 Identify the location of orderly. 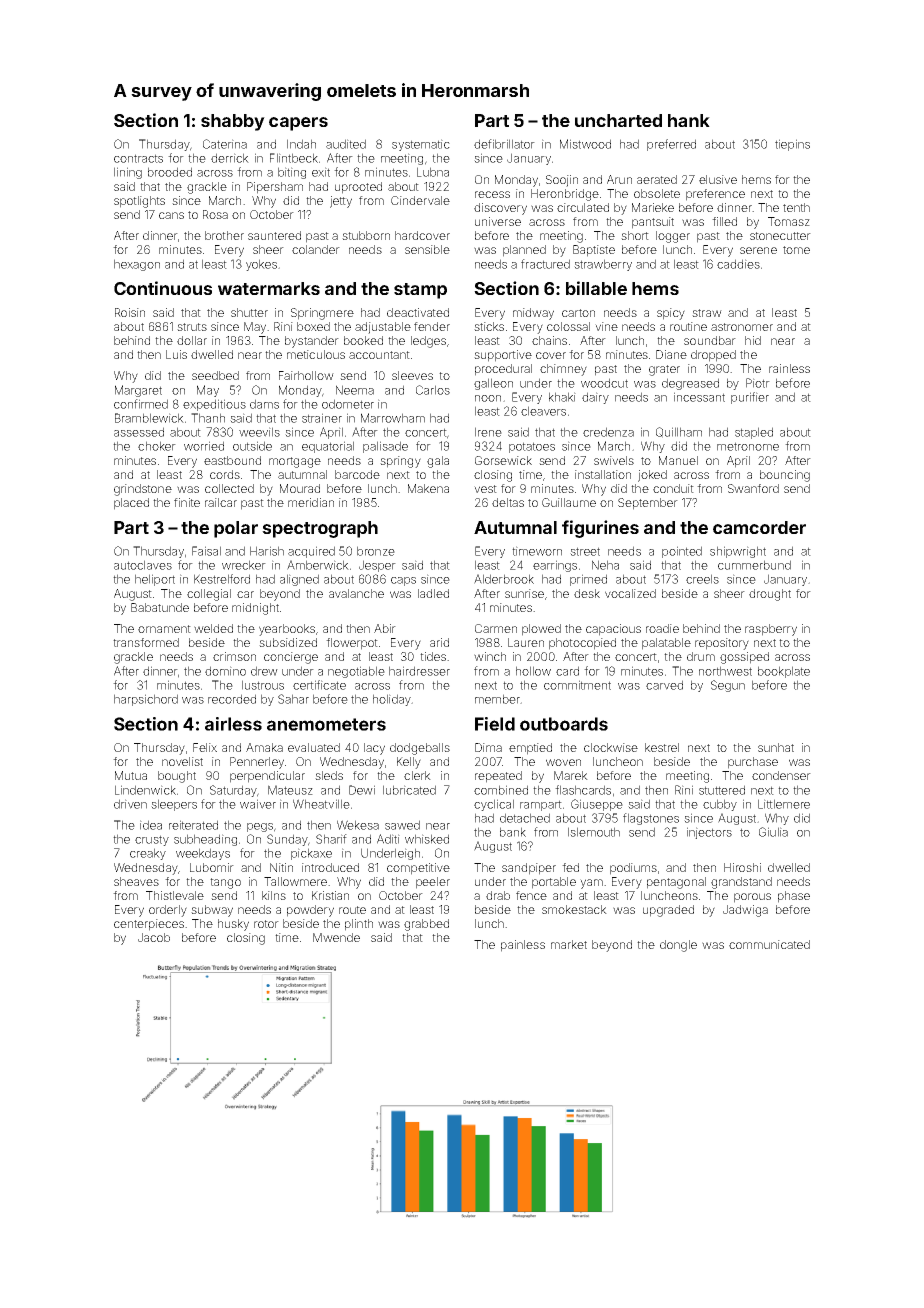
(168, 911).
